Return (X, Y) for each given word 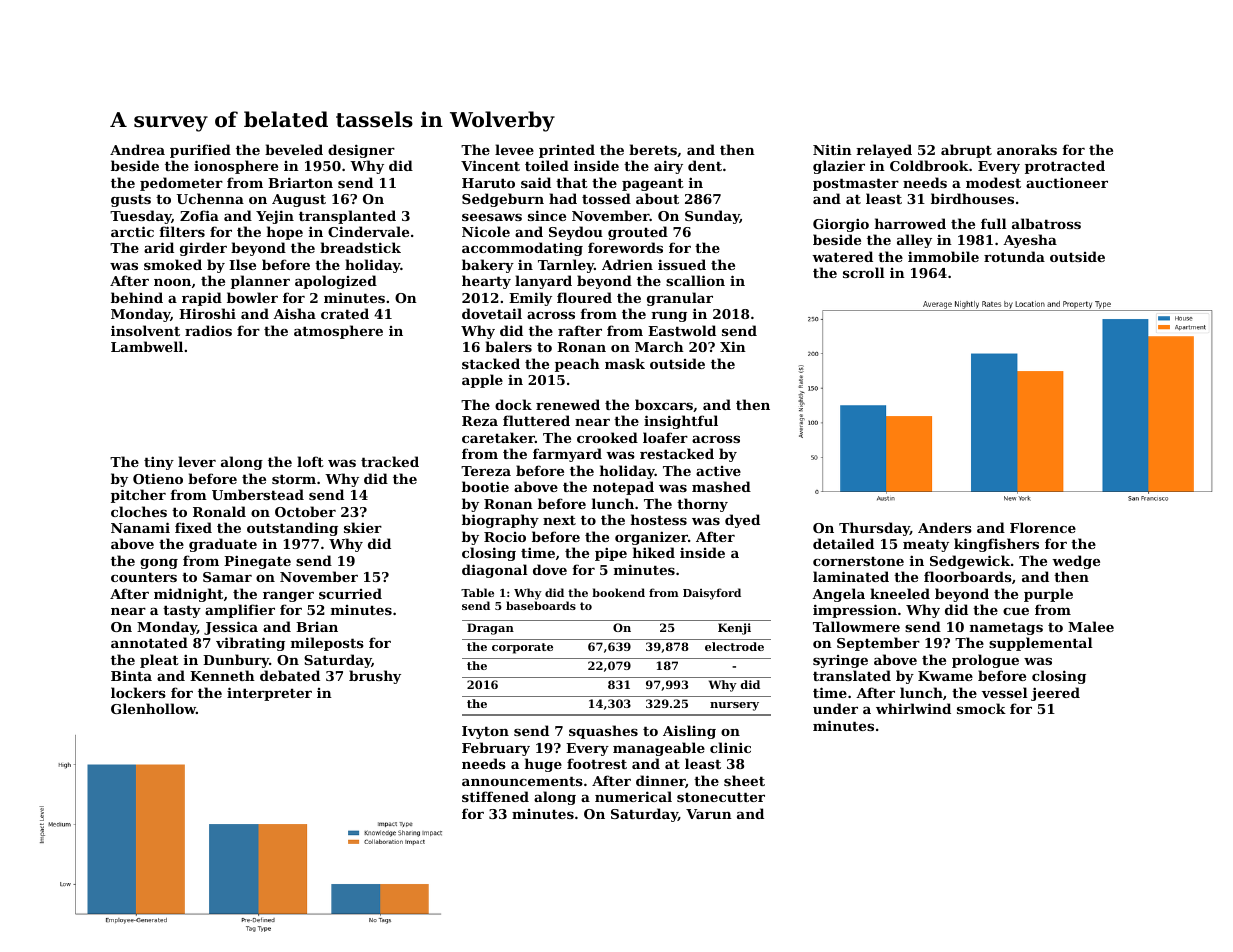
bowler (252, 297)
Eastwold (682, 330)
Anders (945, 527)
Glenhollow (153, 708)
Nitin (832, 149)
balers (508, 346)
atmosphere (338, 332)
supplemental (1041, 644)
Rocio (505, 537)
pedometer (181, 184)
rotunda (1014, 256)
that (572, 182)
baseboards (541, 605)
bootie (485, 486)
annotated (149, 642)
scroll (864, 272)
